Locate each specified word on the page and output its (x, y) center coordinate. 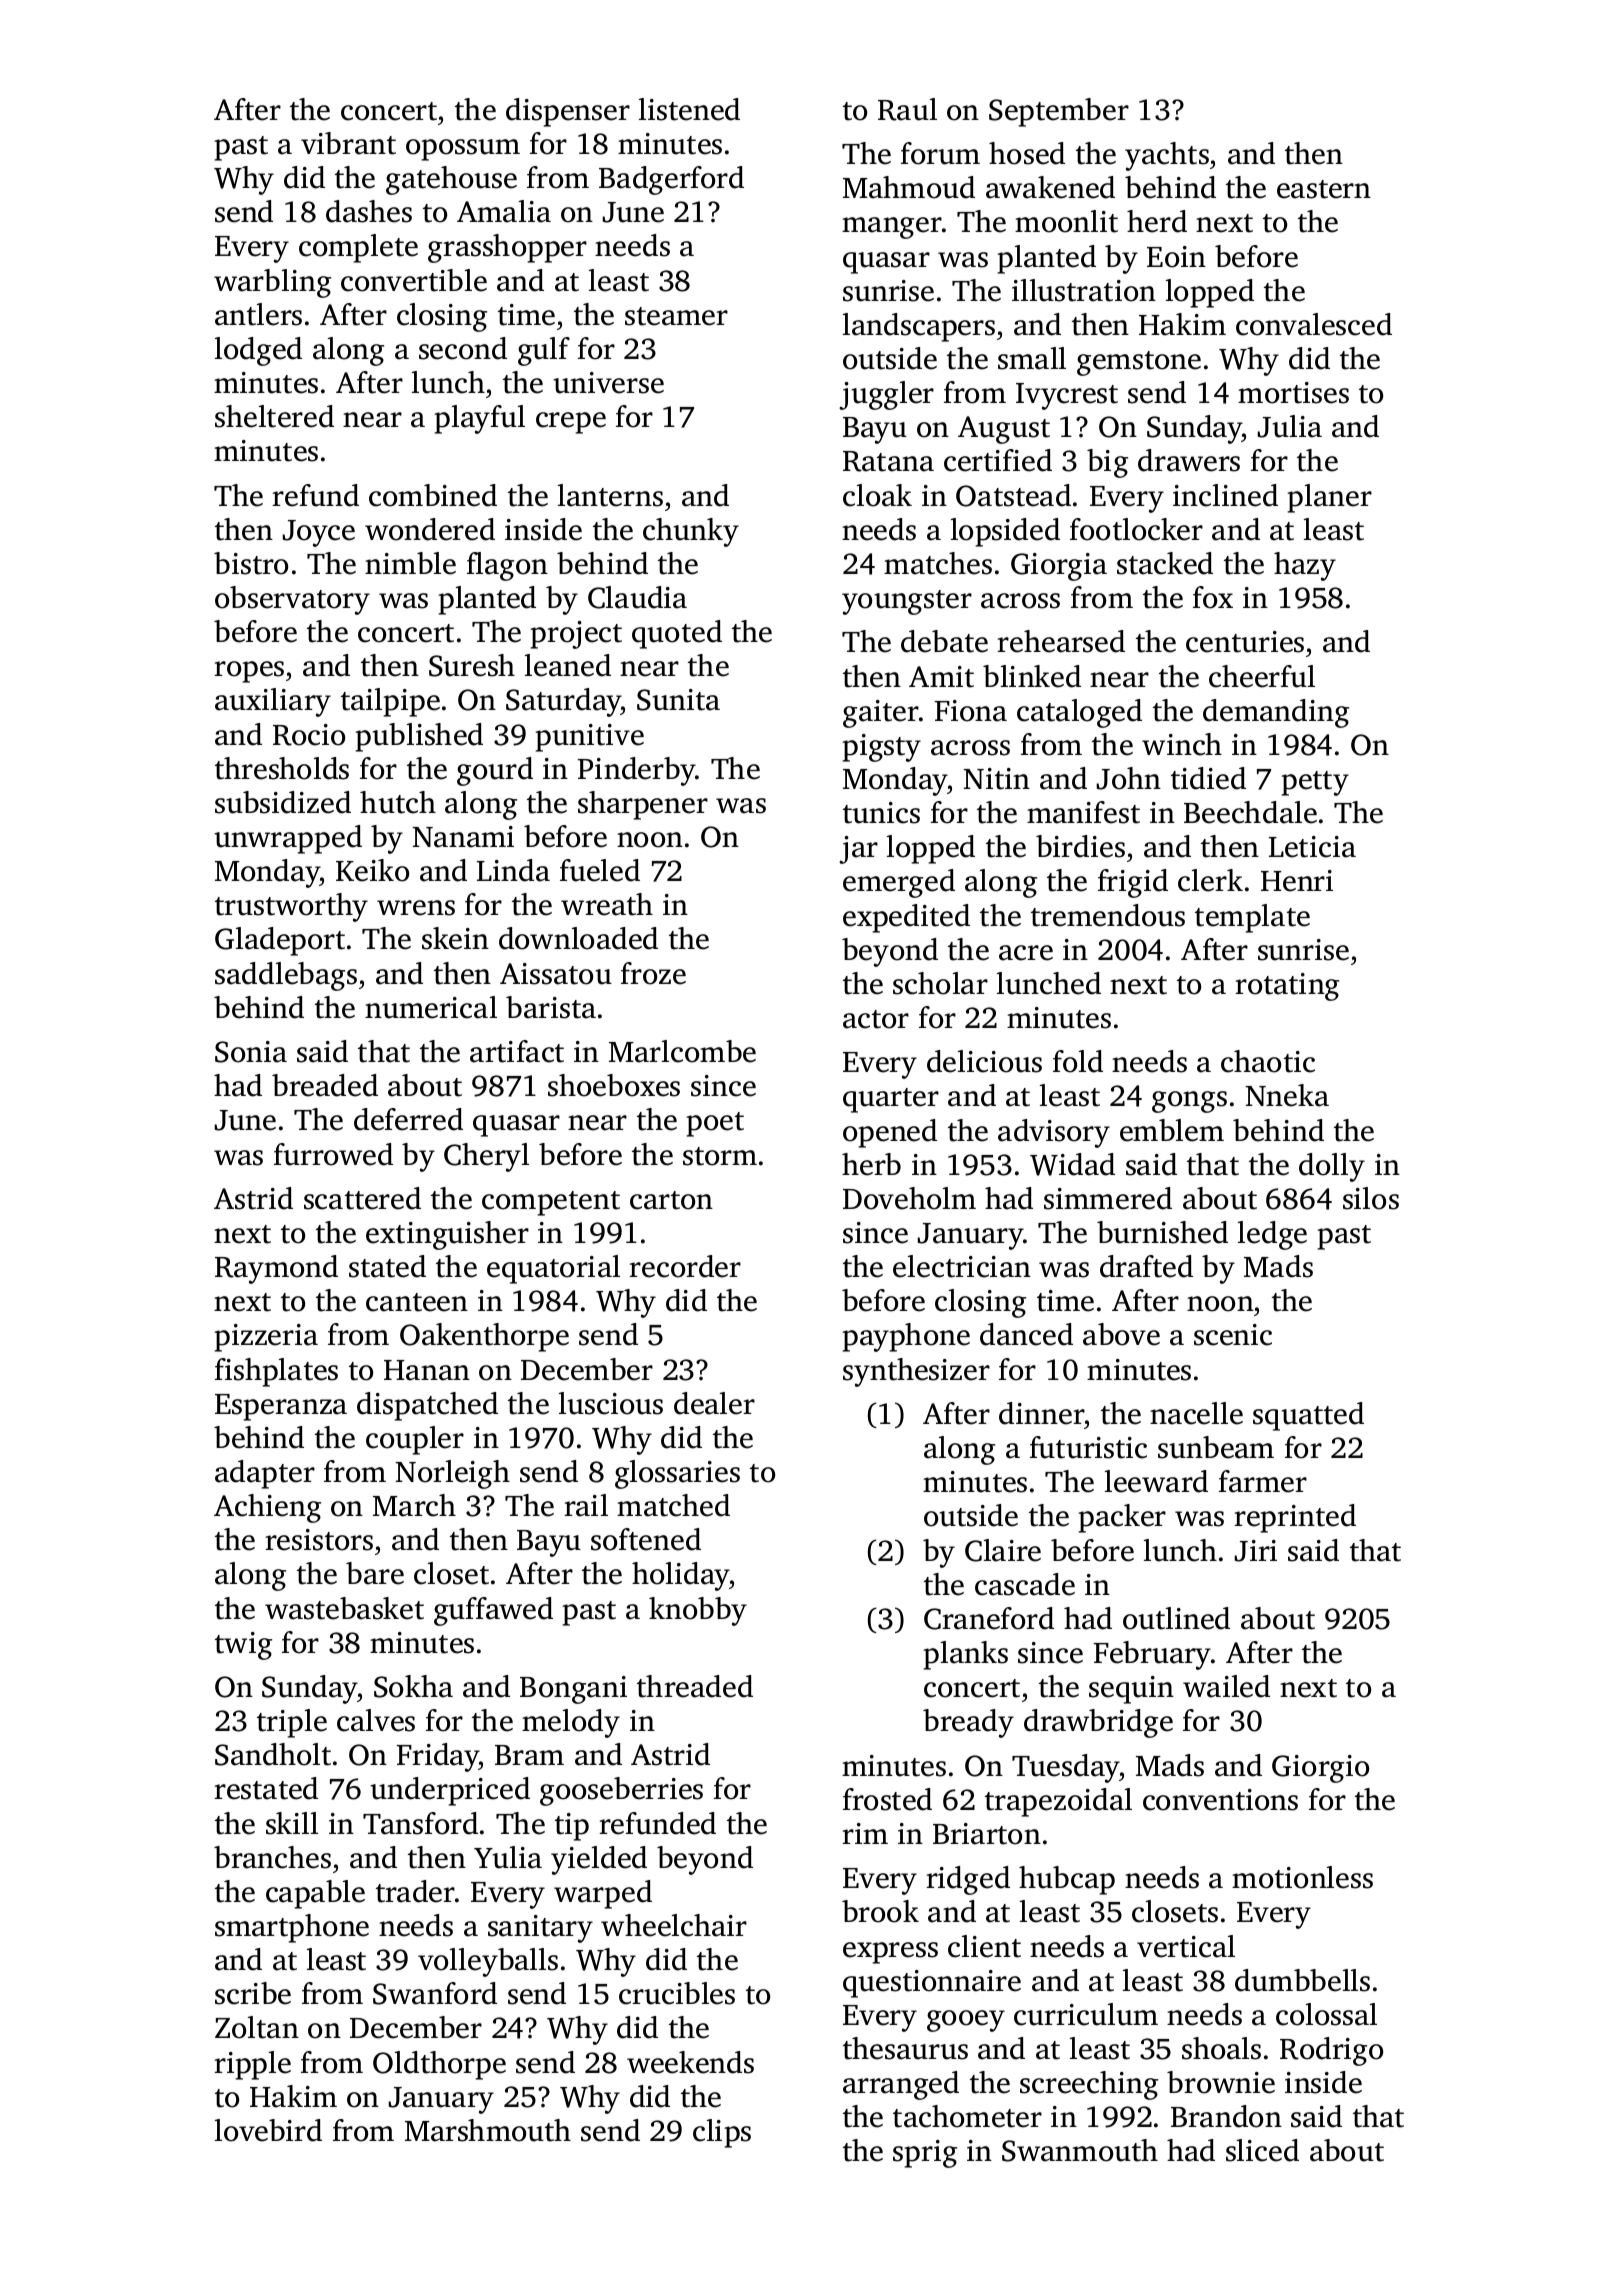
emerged (899, 883)
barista (551, 1007)
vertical (1186, 1946)
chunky (691, 532)
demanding (1276, 713)
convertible (414, 280)
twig (243, 1646)
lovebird (268, 2130)
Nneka (1287, 1095)
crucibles (677, 1993)
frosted (887, 1799)
